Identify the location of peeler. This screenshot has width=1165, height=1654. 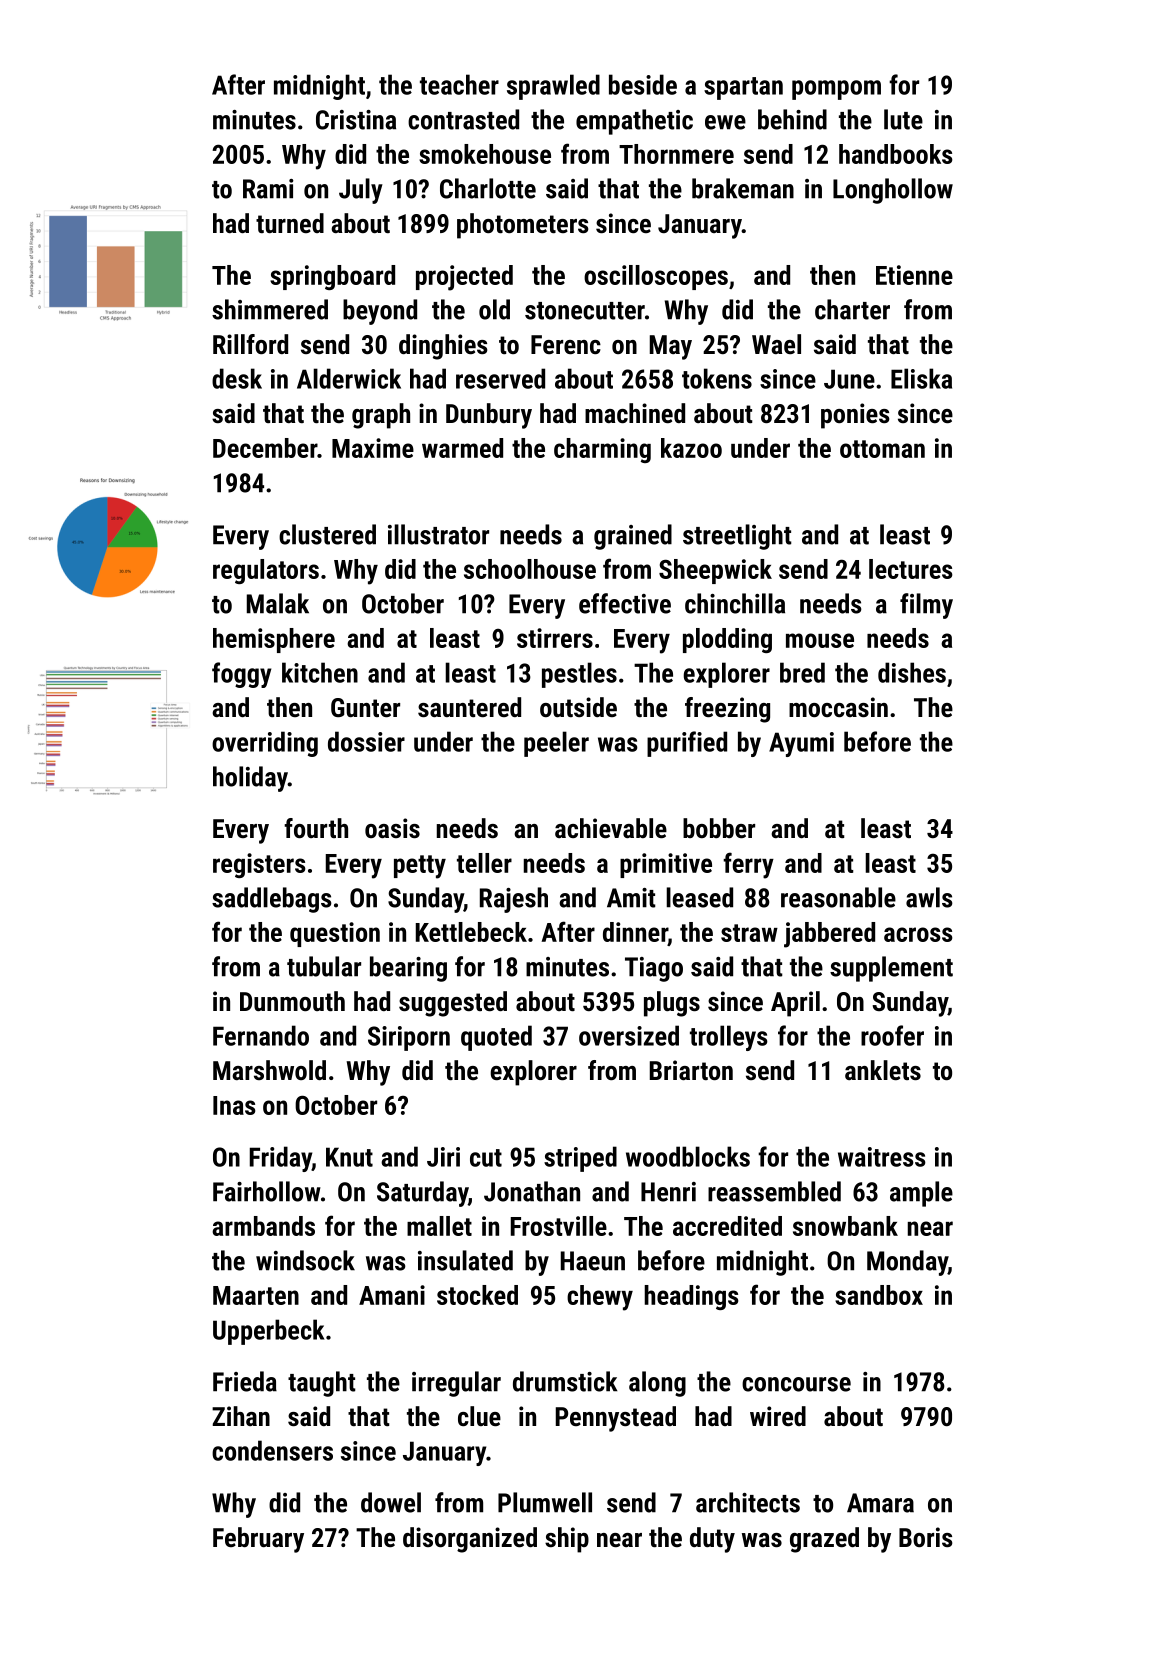
(556, 744).
